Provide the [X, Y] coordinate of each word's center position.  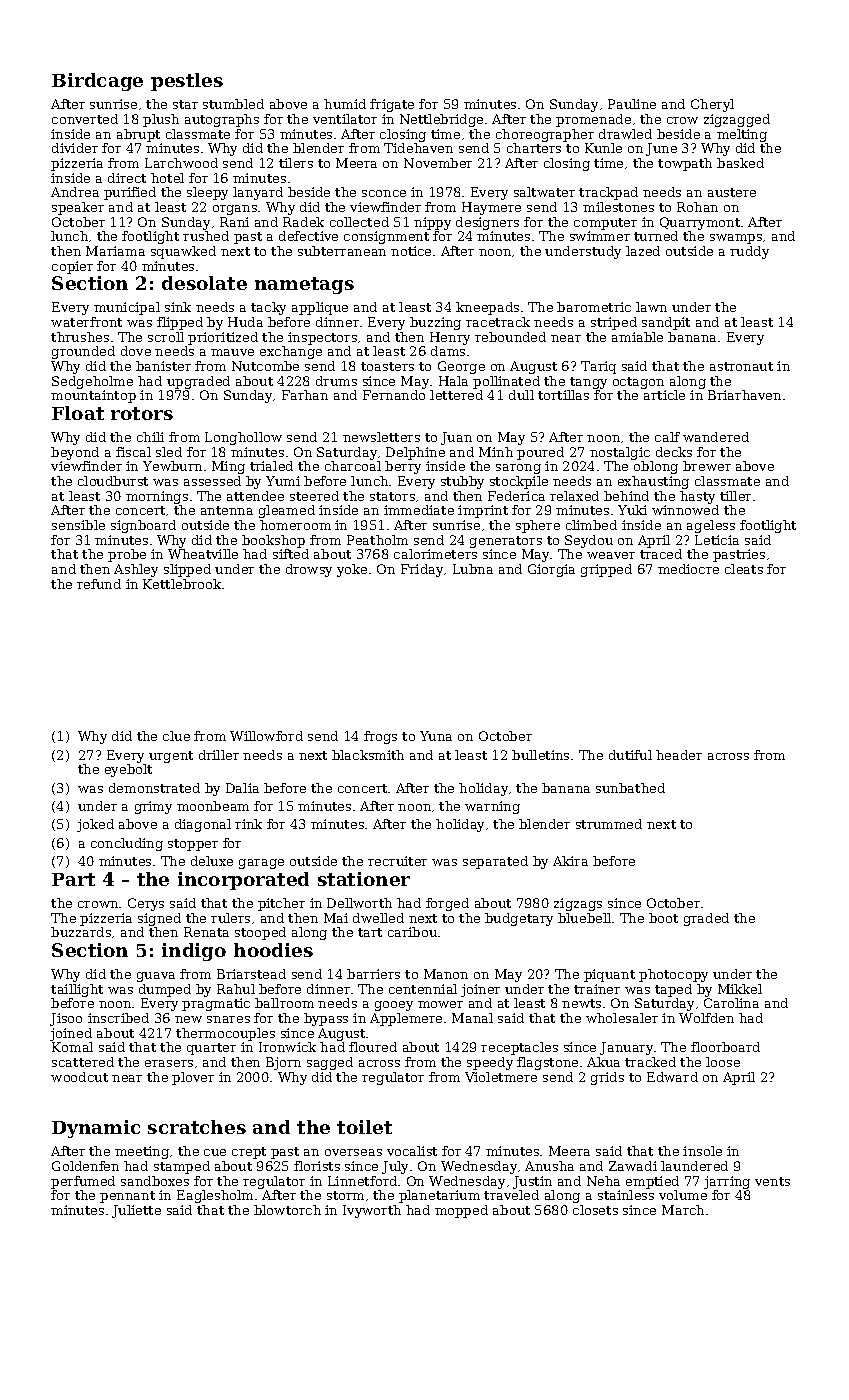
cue [215, 1152]
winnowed [685, 510]
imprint [483, 511]
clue [176, 736]
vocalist [412, 1151]
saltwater [544, 192]
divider [75, 148]
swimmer [600, 236]
